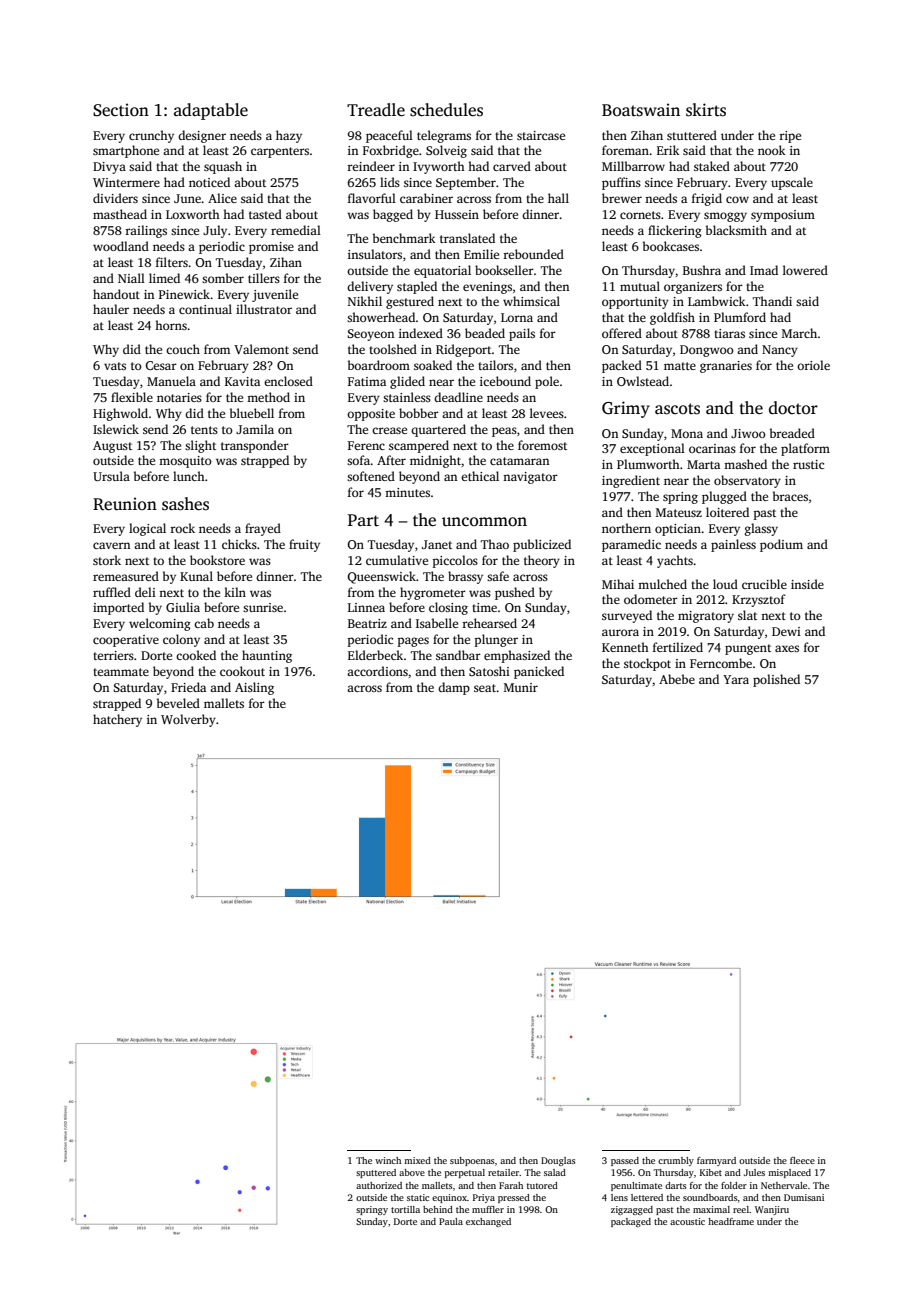 The image size is (924, 1308). What do you see at coordinates (254, 688) in the page?
I see `Aisling` at bounding box center [254, 688].
